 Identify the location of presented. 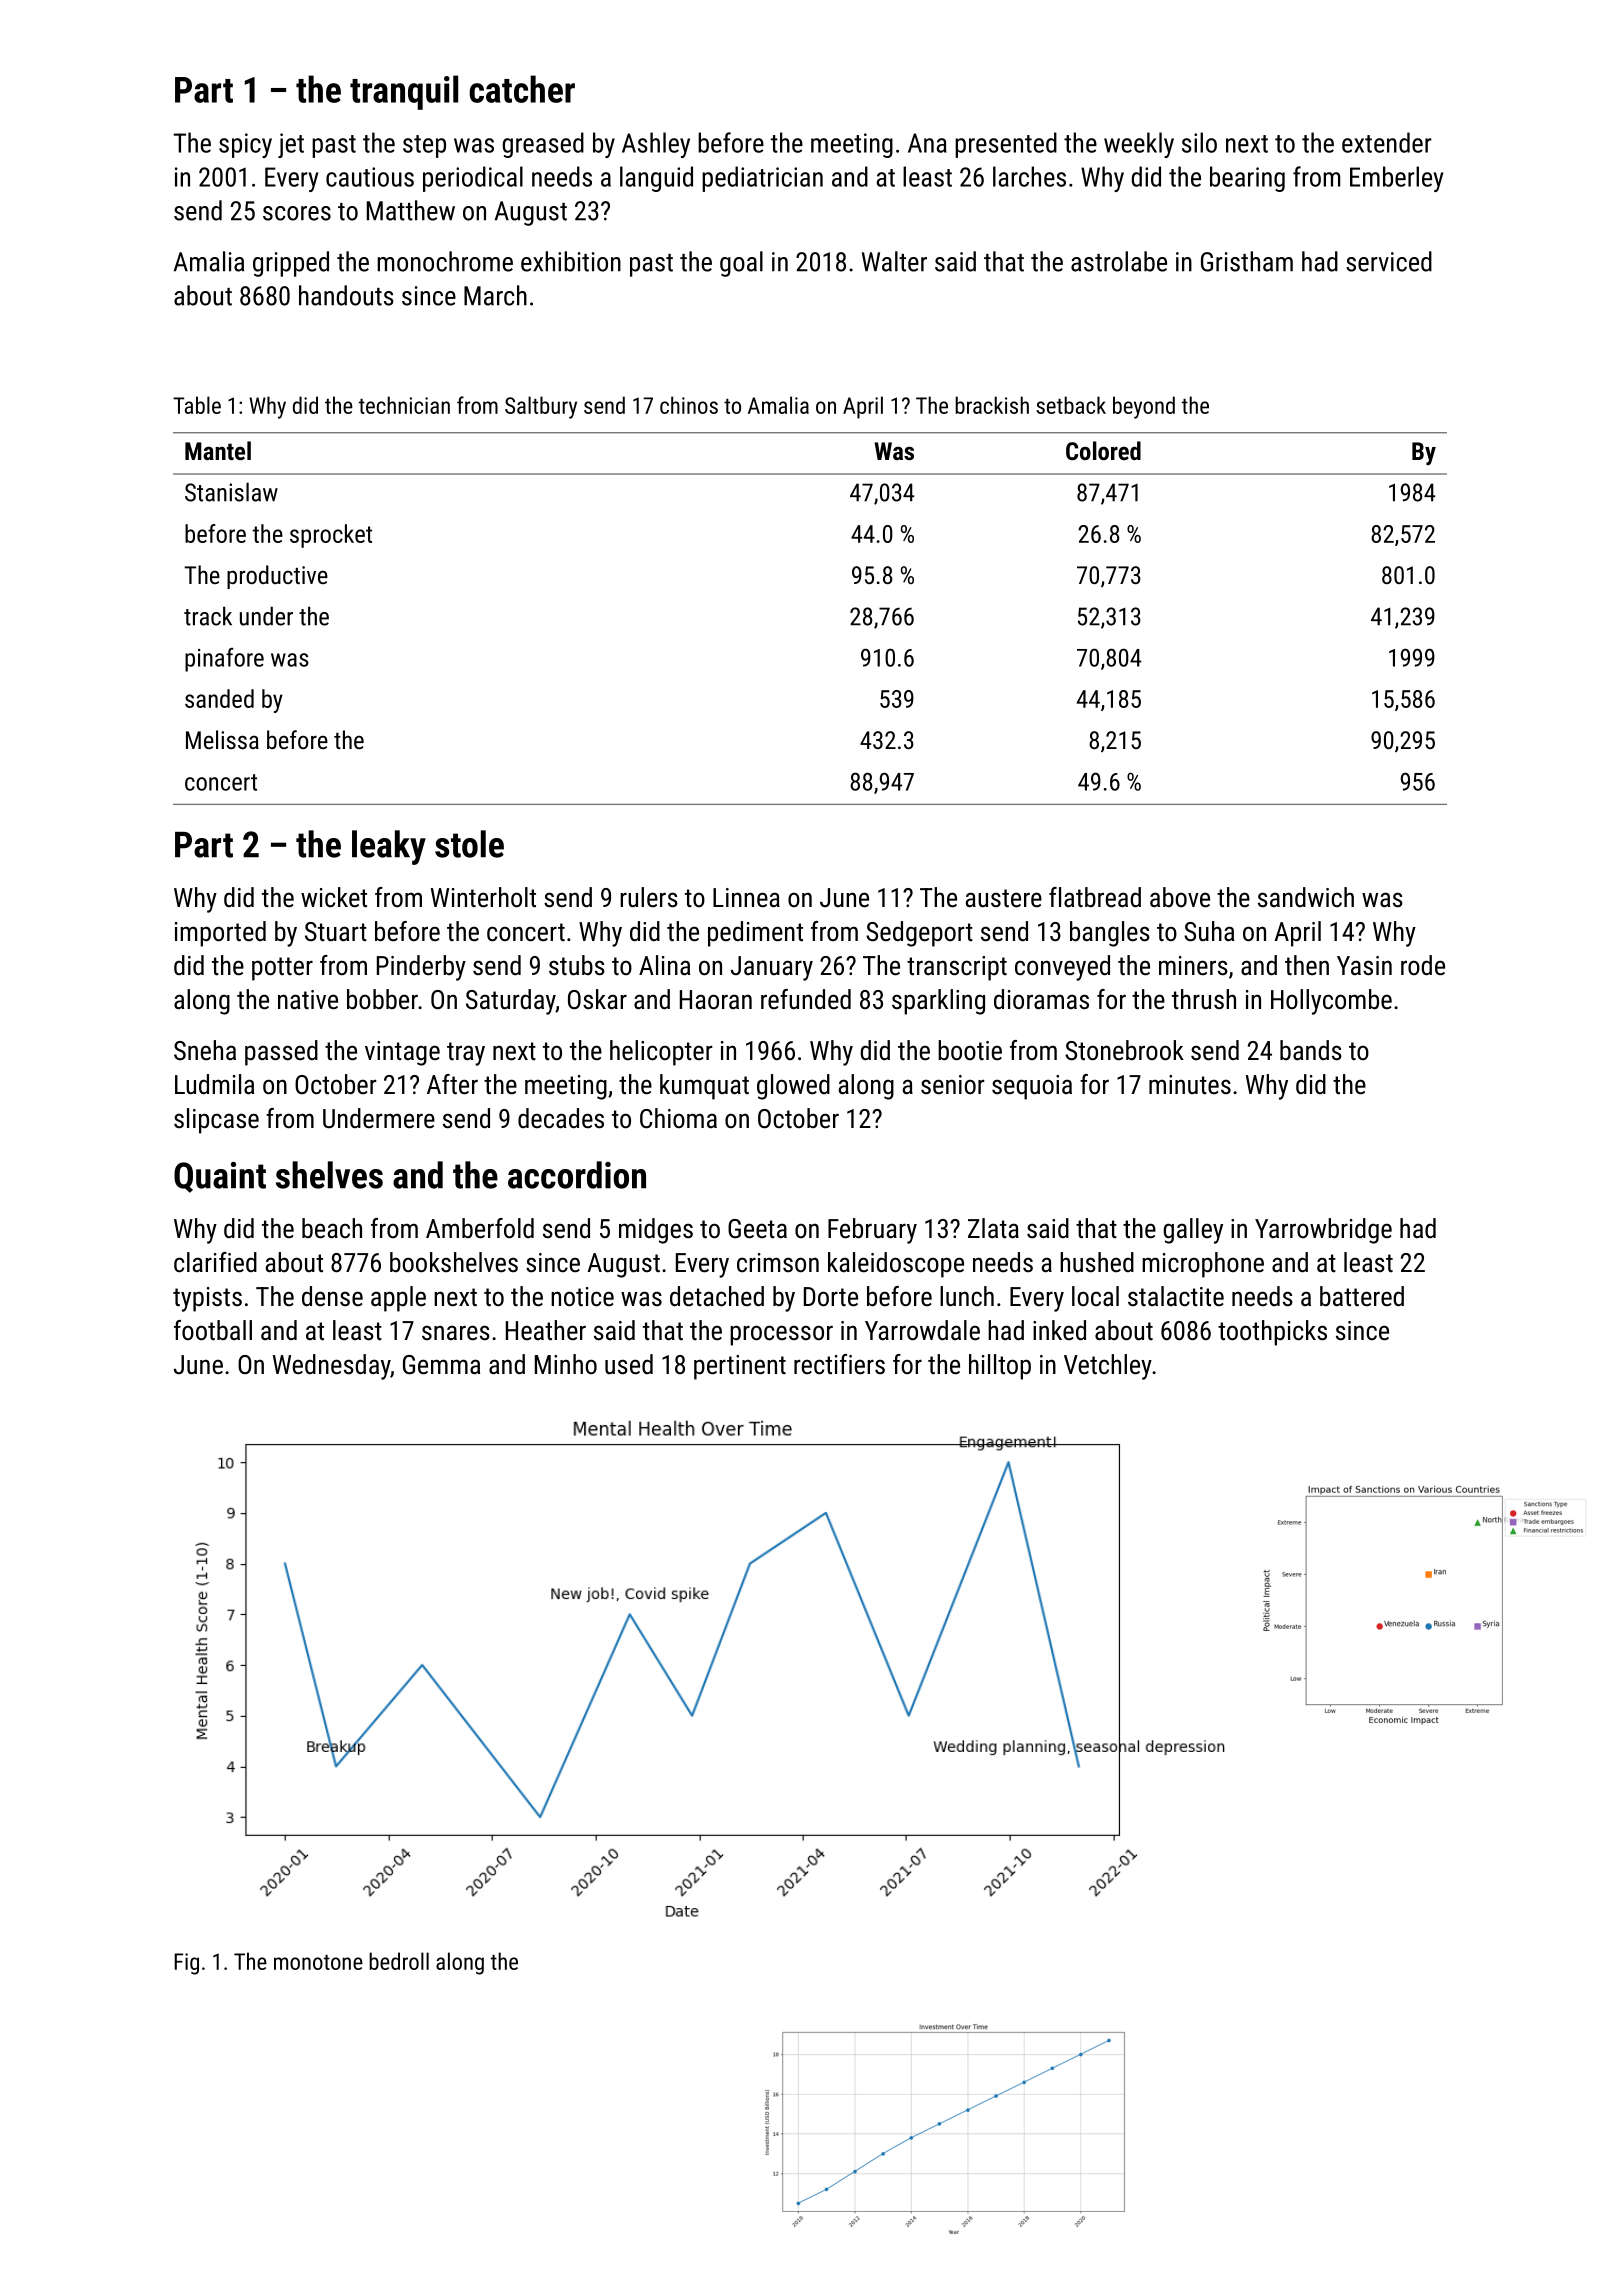
(1006, 145).
